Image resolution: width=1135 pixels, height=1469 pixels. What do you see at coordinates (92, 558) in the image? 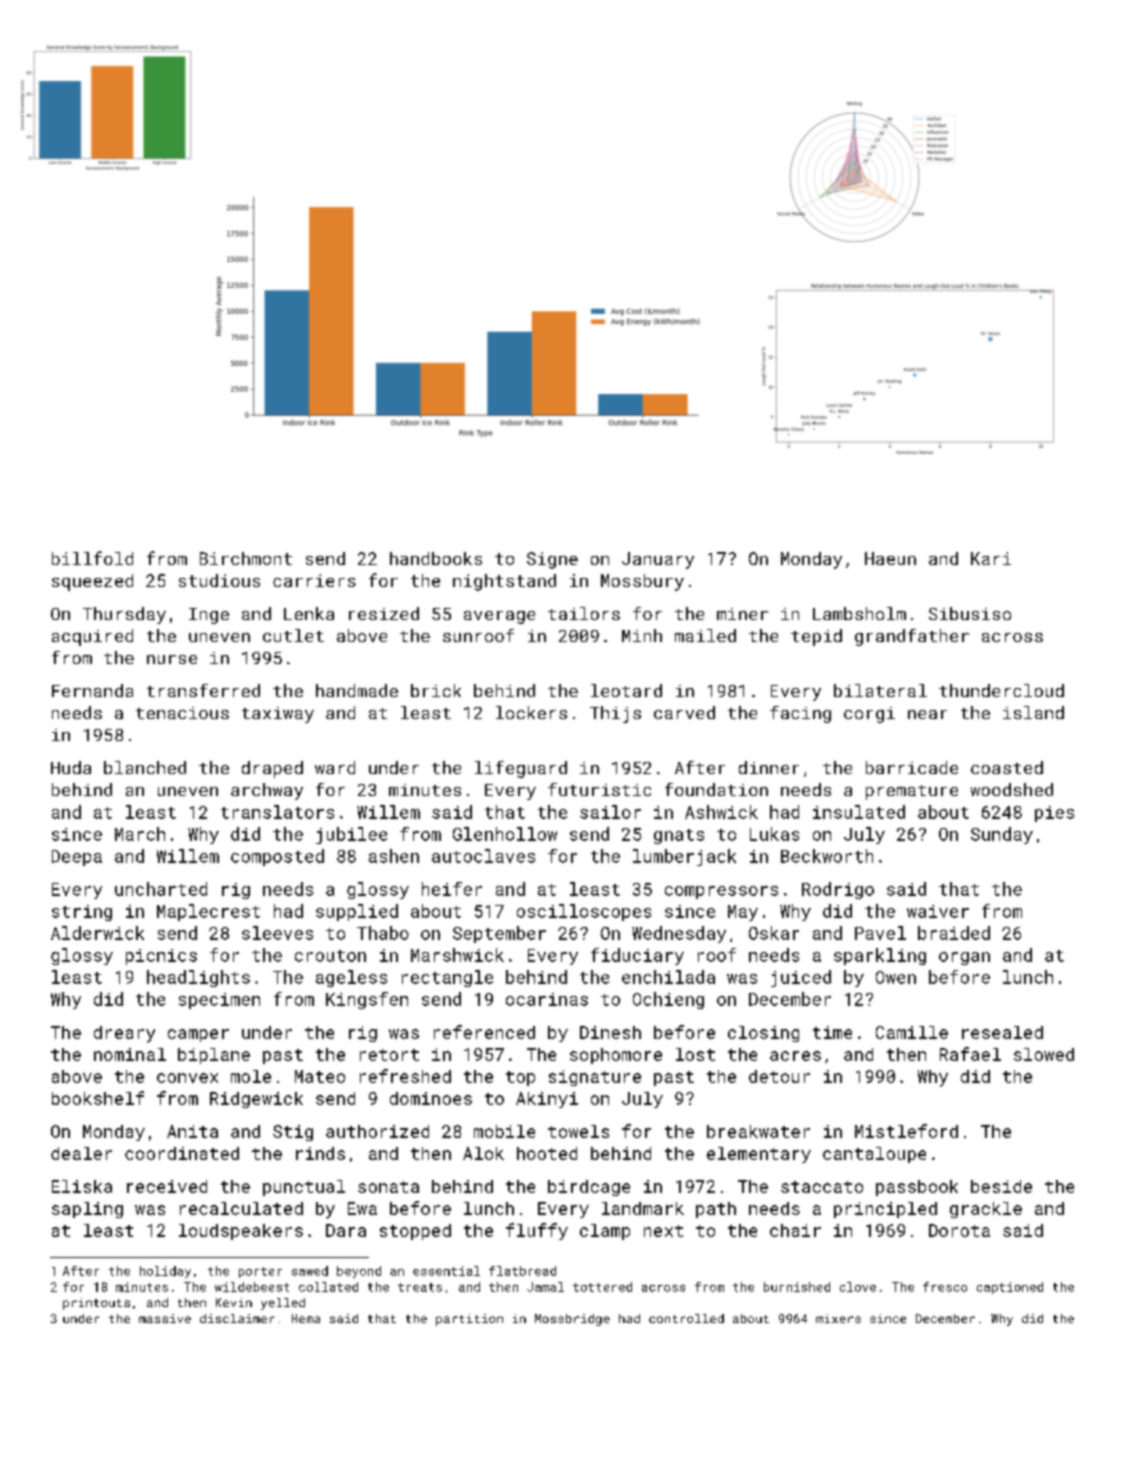
I see `billfold` at bounding box center [92, 558].
